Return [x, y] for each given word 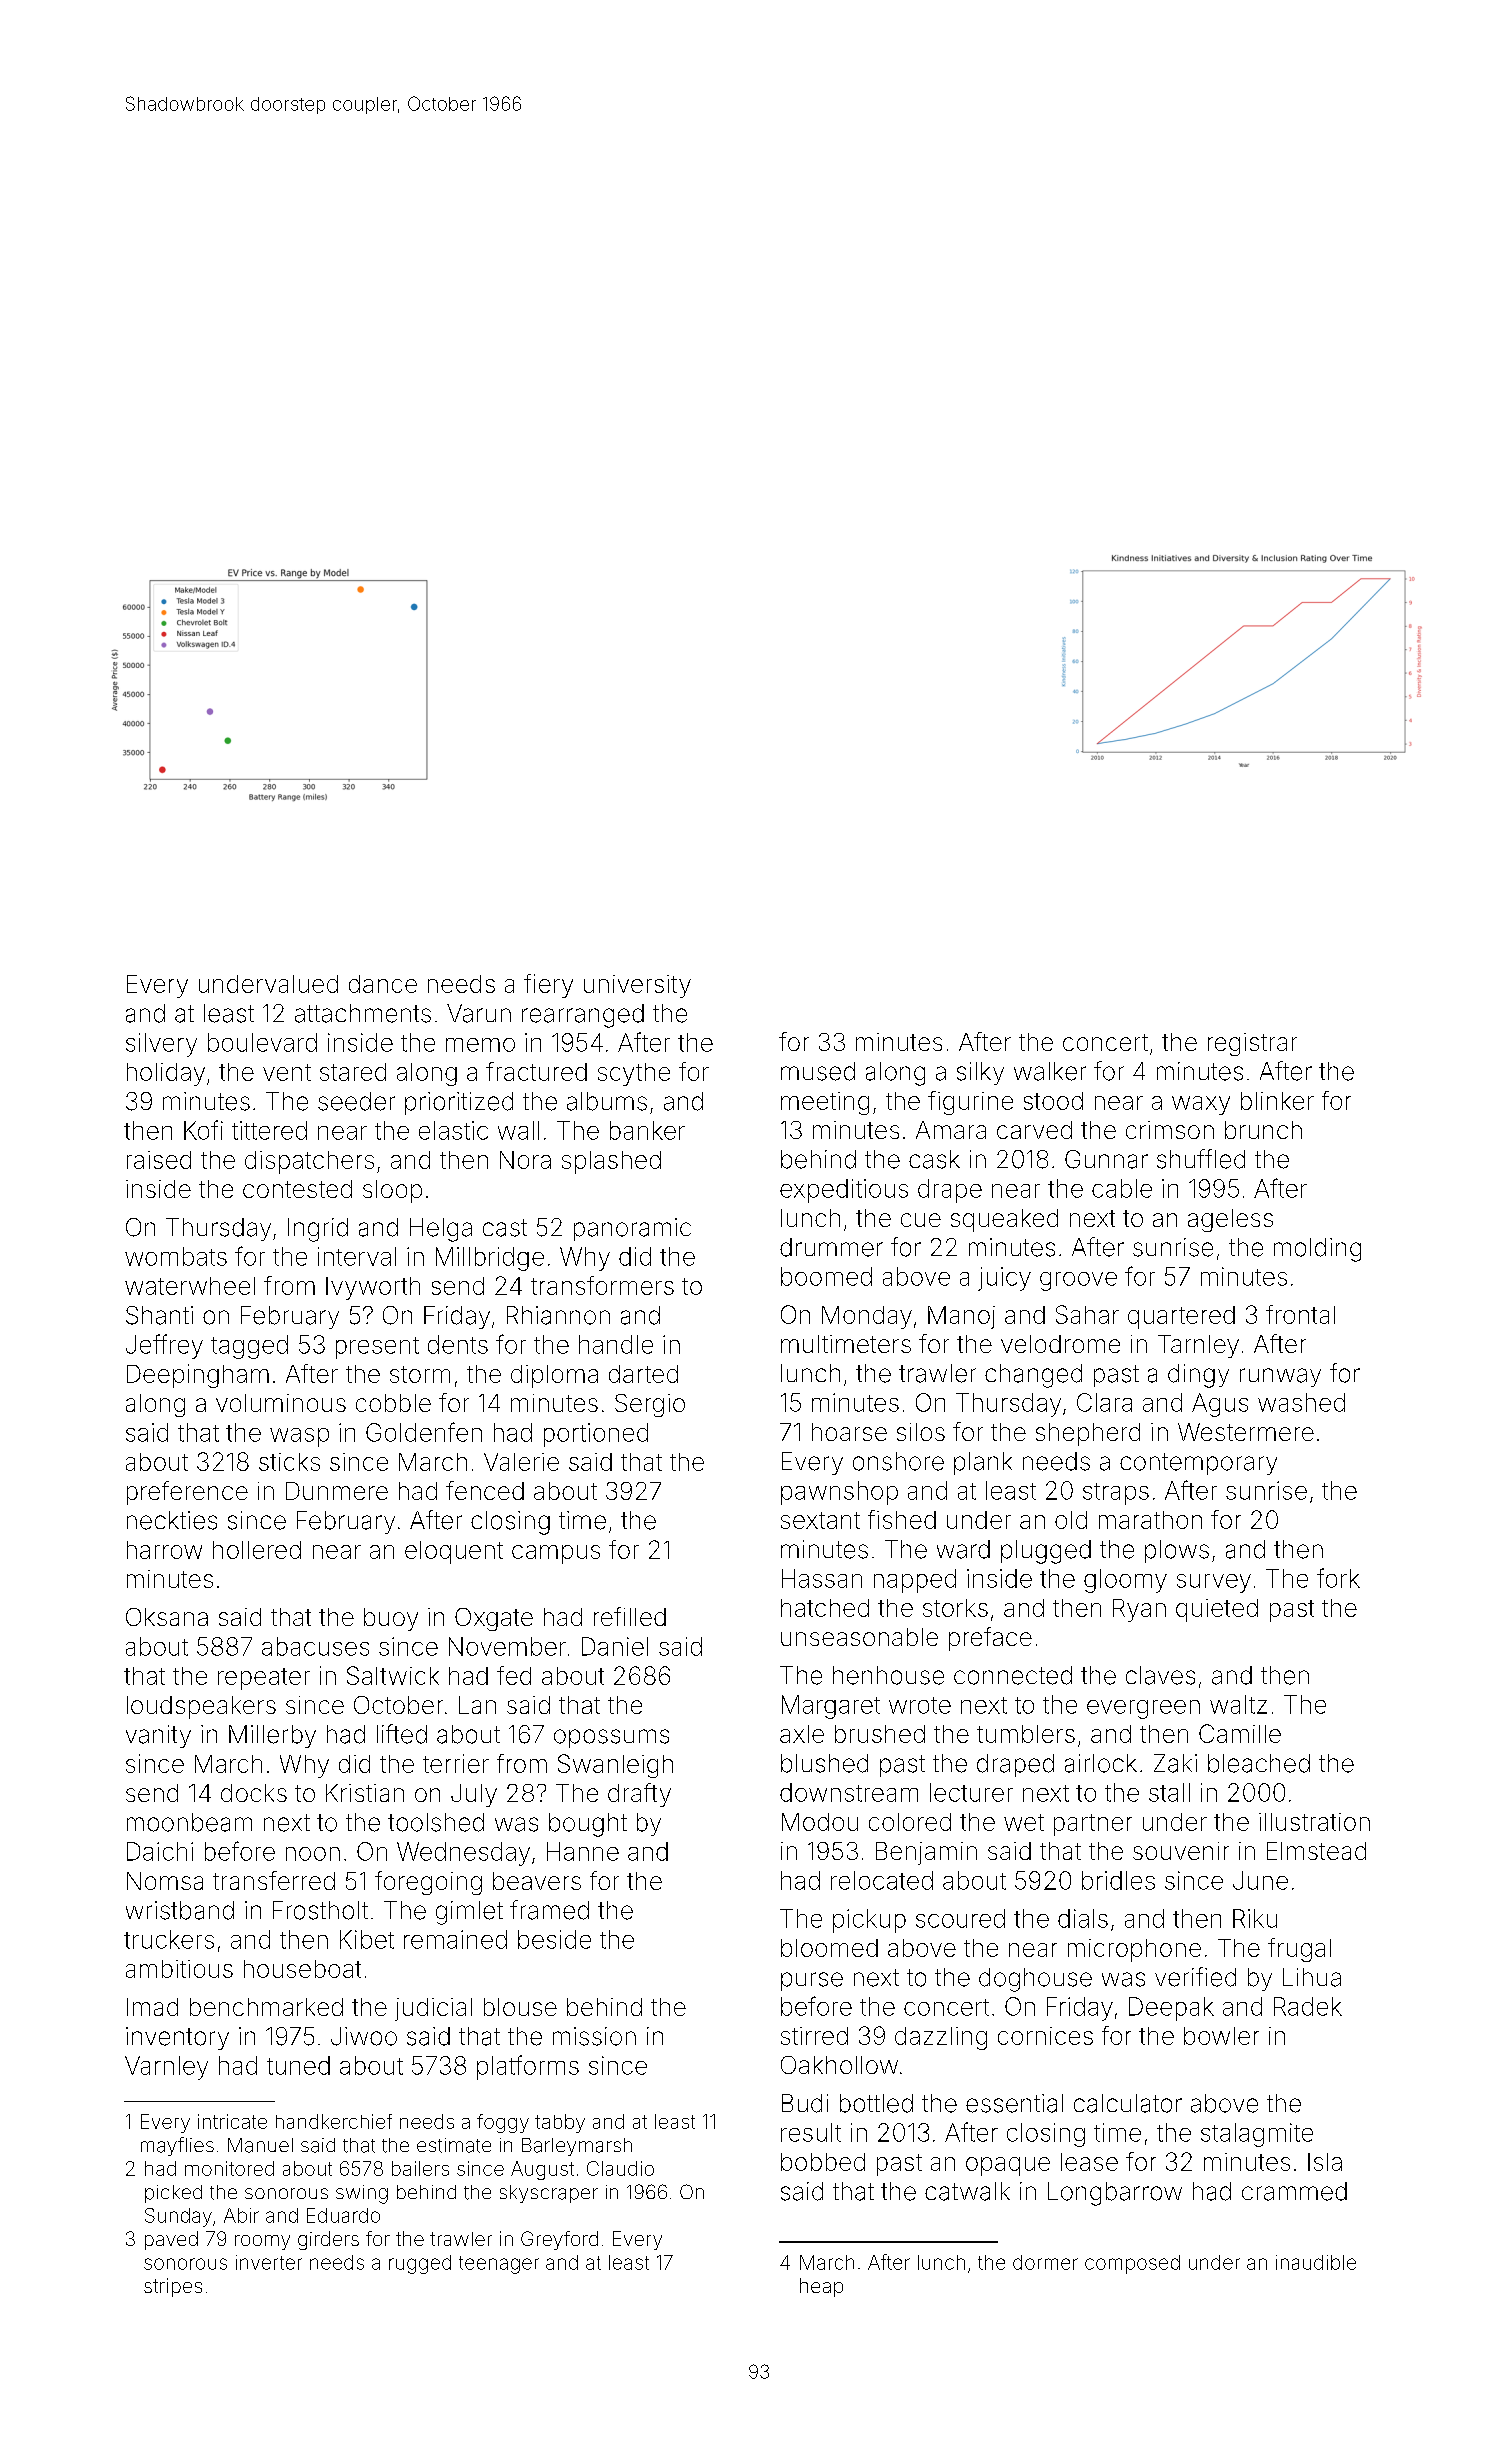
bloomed [829, 1948]
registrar [1252, 1044]
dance [383, 984]
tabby [560, 2123]
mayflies [177, 2146]
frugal [1299, 1950]
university [637, 986]
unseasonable [859, 1637]
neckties [172, 1520]
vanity [158, 1736]
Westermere [1246, 1432]
